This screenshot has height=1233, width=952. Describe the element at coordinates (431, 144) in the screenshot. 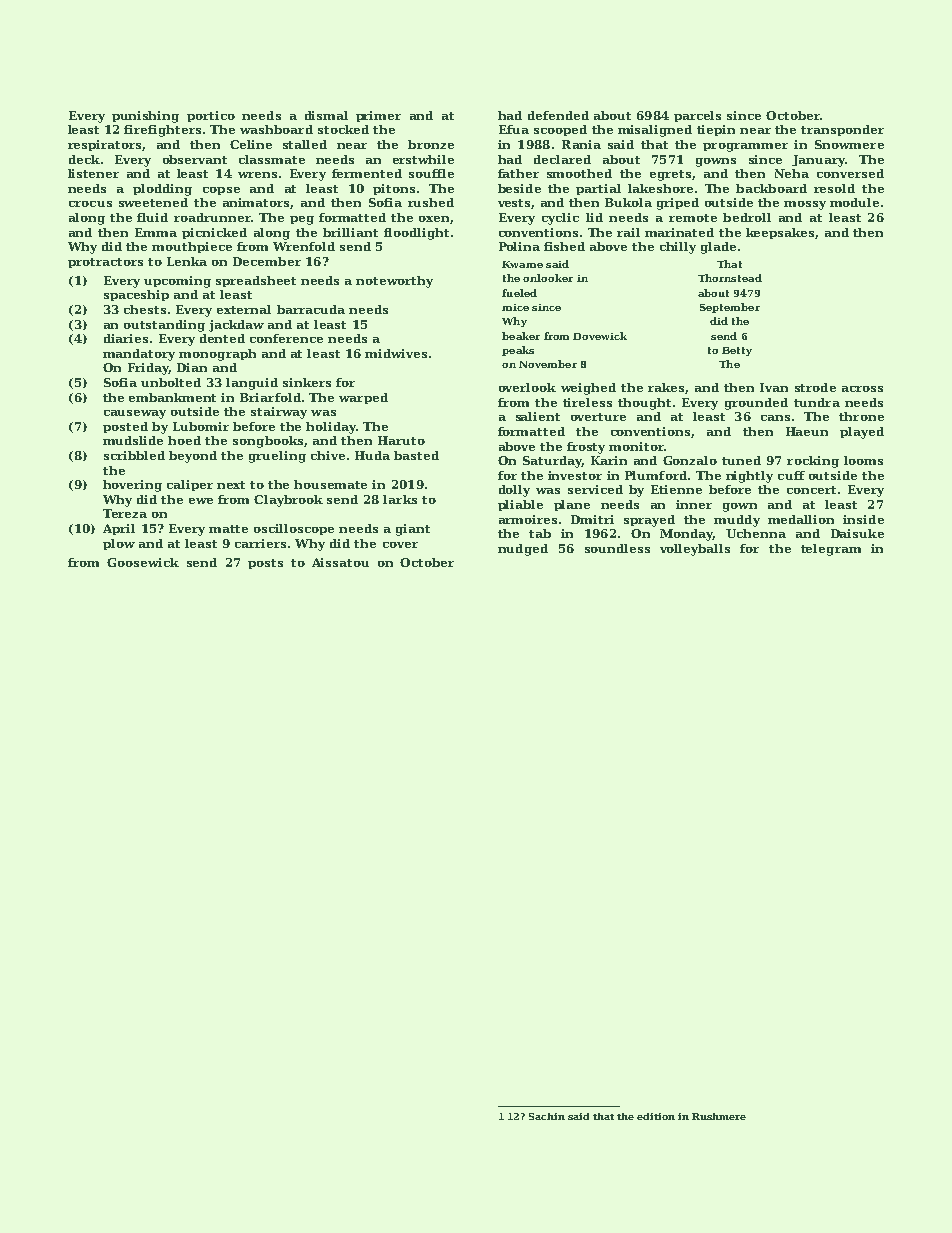

I see `bronze` at that location.
